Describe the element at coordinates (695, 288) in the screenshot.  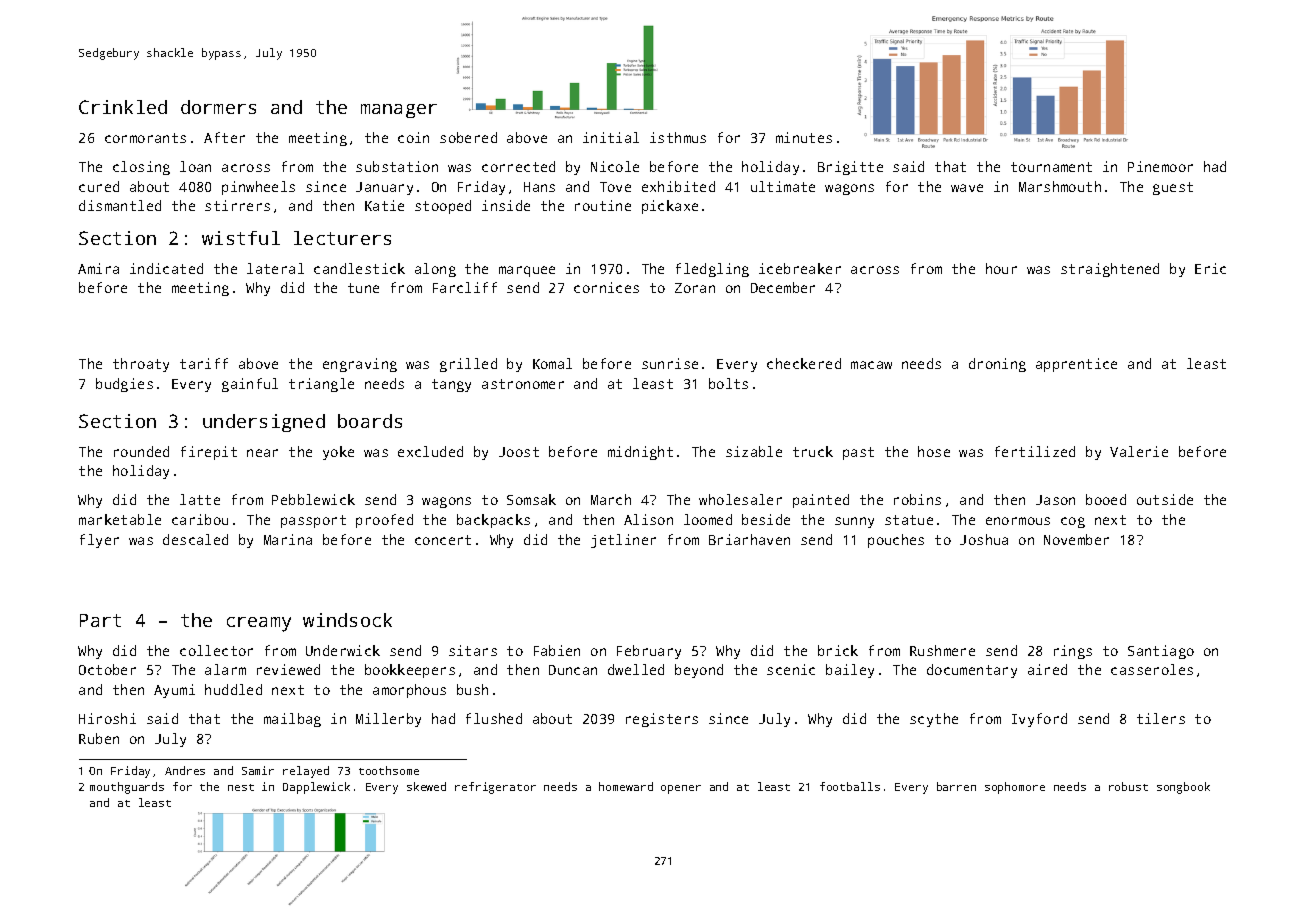
I see `Zoran` at that location.
